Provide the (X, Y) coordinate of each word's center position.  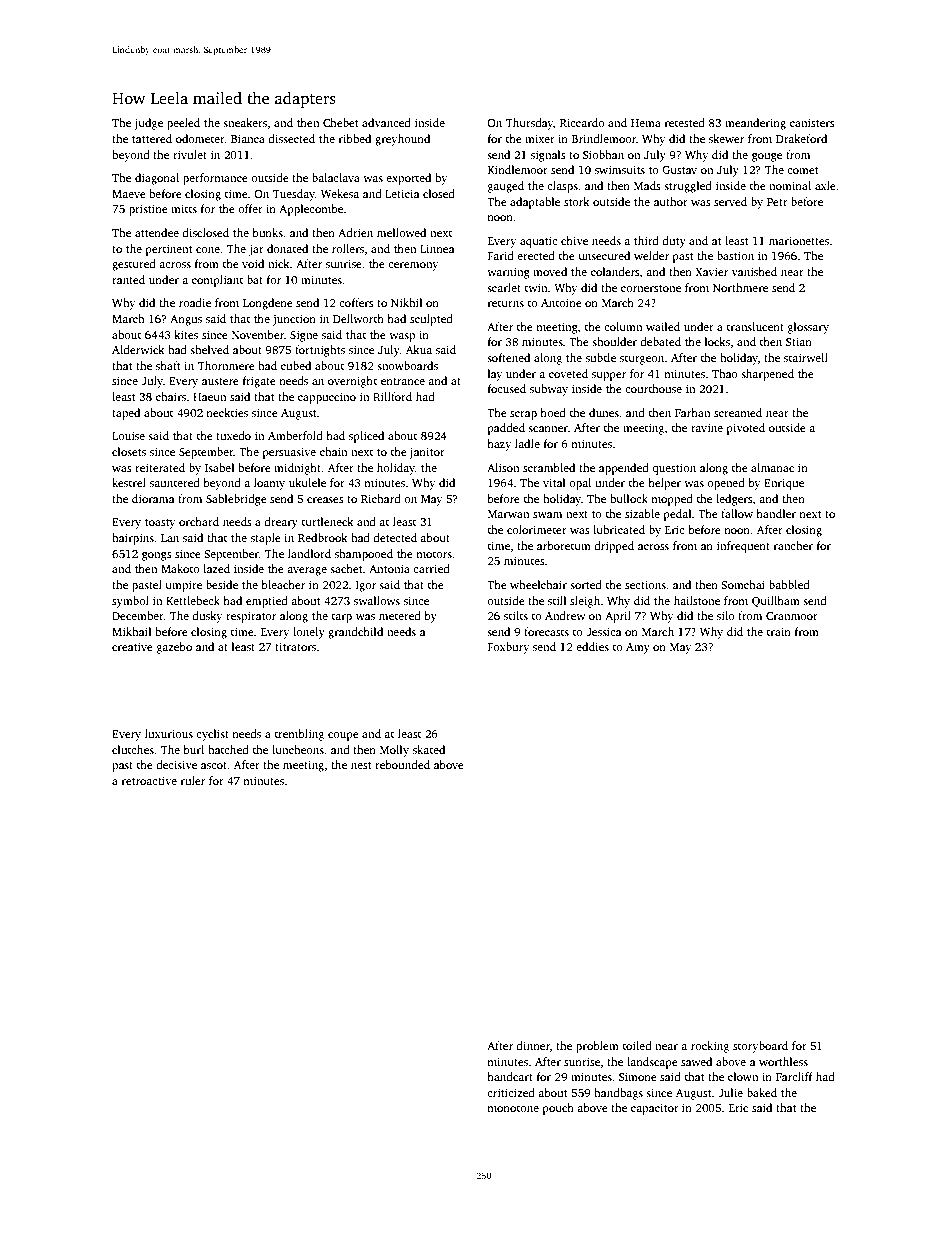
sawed (696, 1061)
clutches (133, 749)
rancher (793, 545)
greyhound (402, 140)
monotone (513, 1108)
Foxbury (508, 648)
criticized (511, 1092)
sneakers (245, 122)
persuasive (289, 453)
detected (395, 537)
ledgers (734, 500)
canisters (812, 122)
